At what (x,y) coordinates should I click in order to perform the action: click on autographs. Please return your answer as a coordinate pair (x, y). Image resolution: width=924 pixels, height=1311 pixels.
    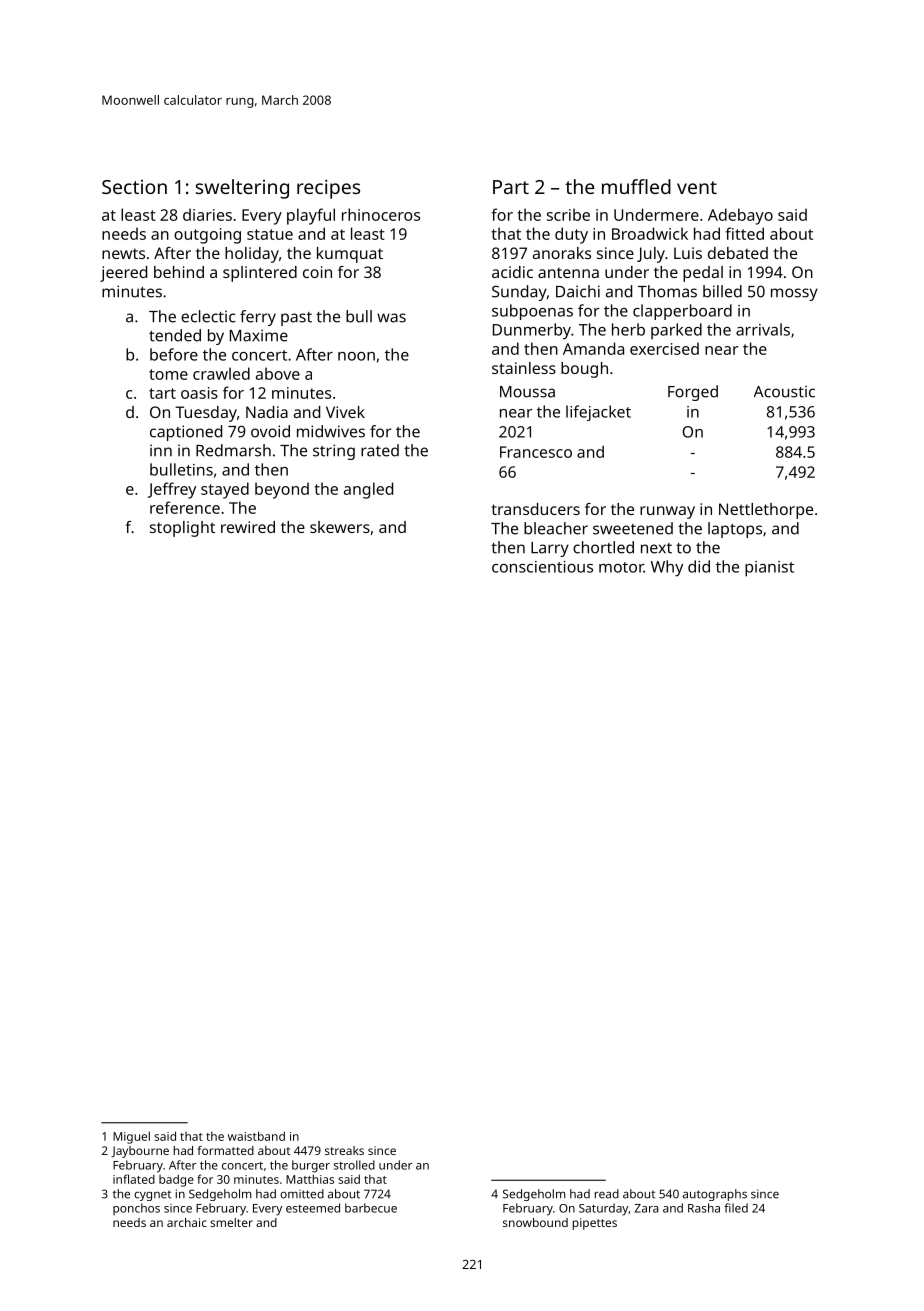
    Looking at the image, I should click on (715, 1195).
